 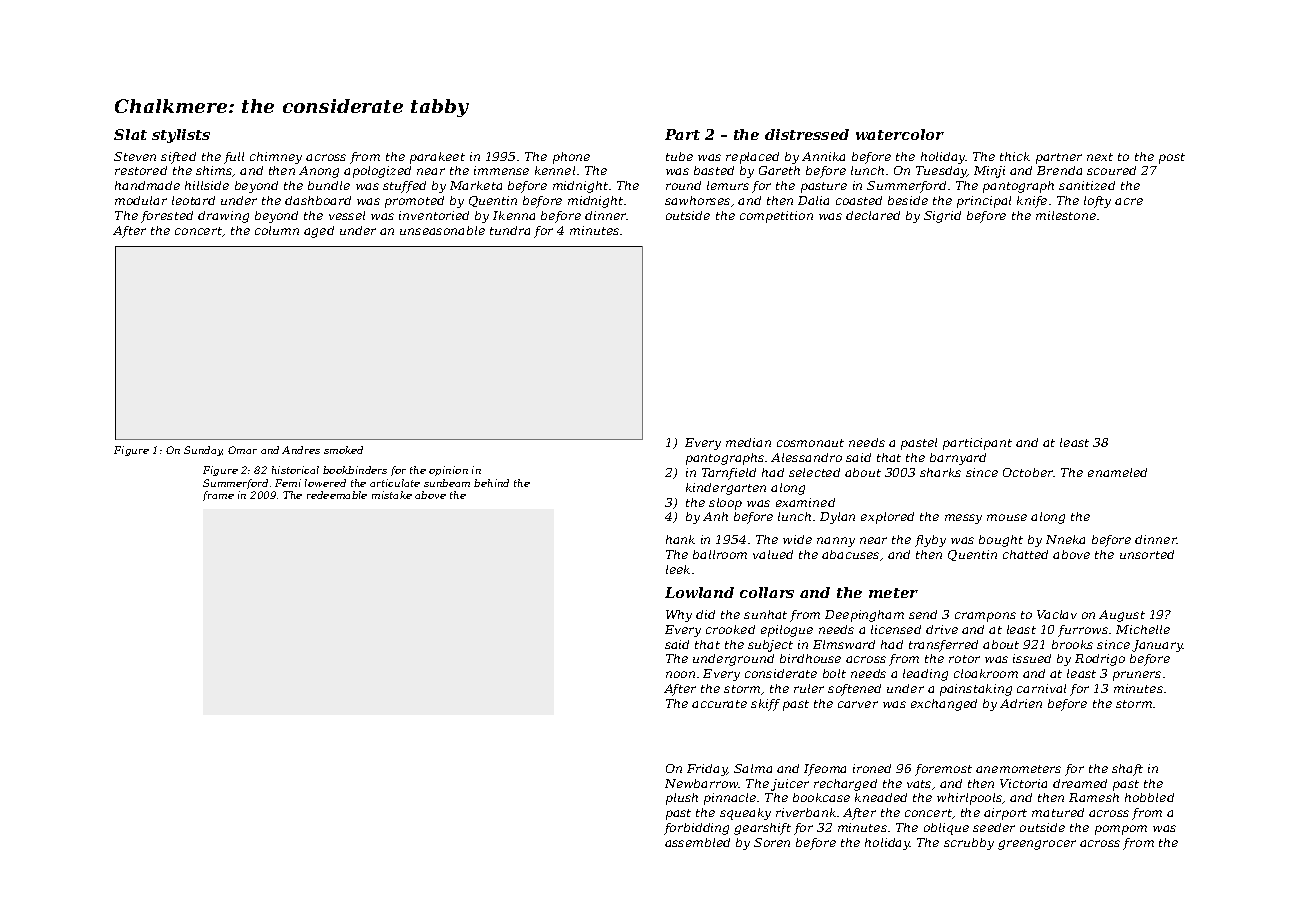 What do you see at coordinates (218, 496) in the screenshot?
I see `frame` at bounding box center [218, 496].
